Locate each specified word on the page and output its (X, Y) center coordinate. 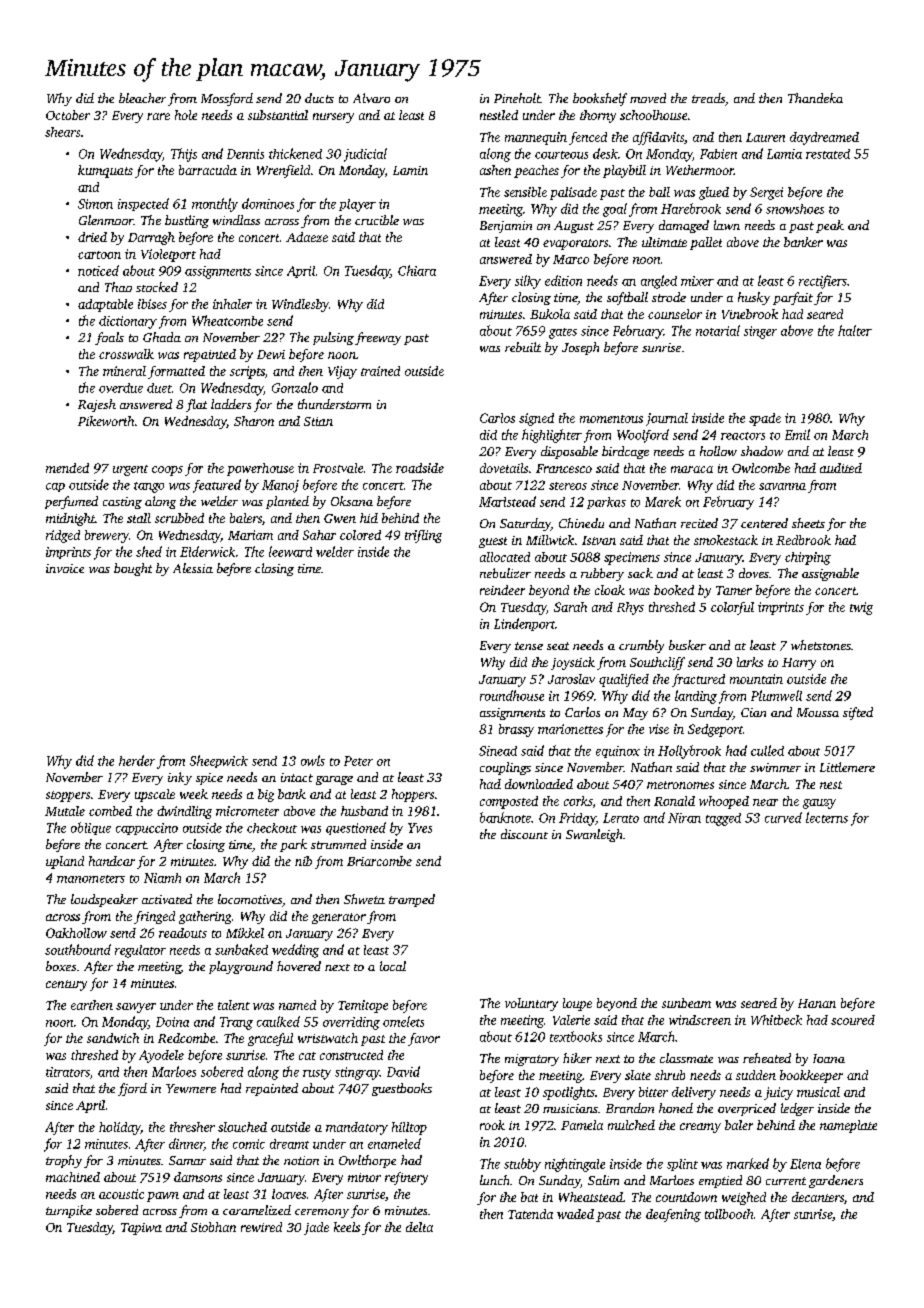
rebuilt (523, 347)
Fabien (718, 154)
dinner (186, 1144)
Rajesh (97, 405)
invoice (65, 568)
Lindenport (524, 624)
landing (696, 697)
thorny (598, 116)
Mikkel (245, 933)
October (68, 115)
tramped (412, 900)
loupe (577, 1004)
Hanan (817, 1003)
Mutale (65, 811)
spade (765, 419)
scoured (853, 1020)
